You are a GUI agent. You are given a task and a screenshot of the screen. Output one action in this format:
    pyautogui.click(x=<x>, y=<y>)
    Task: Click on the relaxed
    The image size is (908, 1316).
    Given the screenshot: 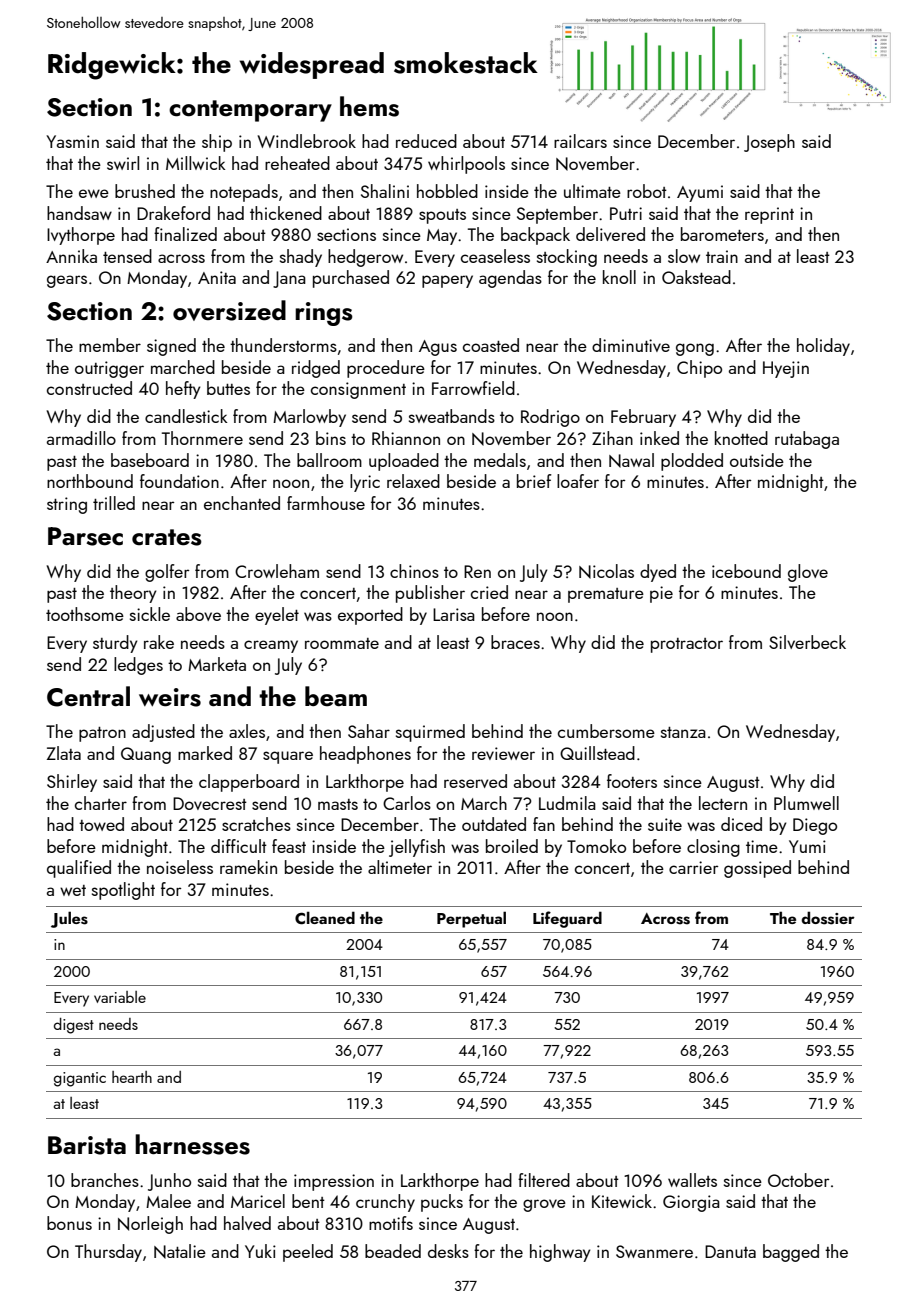 What is the action you would take?
    pyautogui.click(x=413, y=481)
